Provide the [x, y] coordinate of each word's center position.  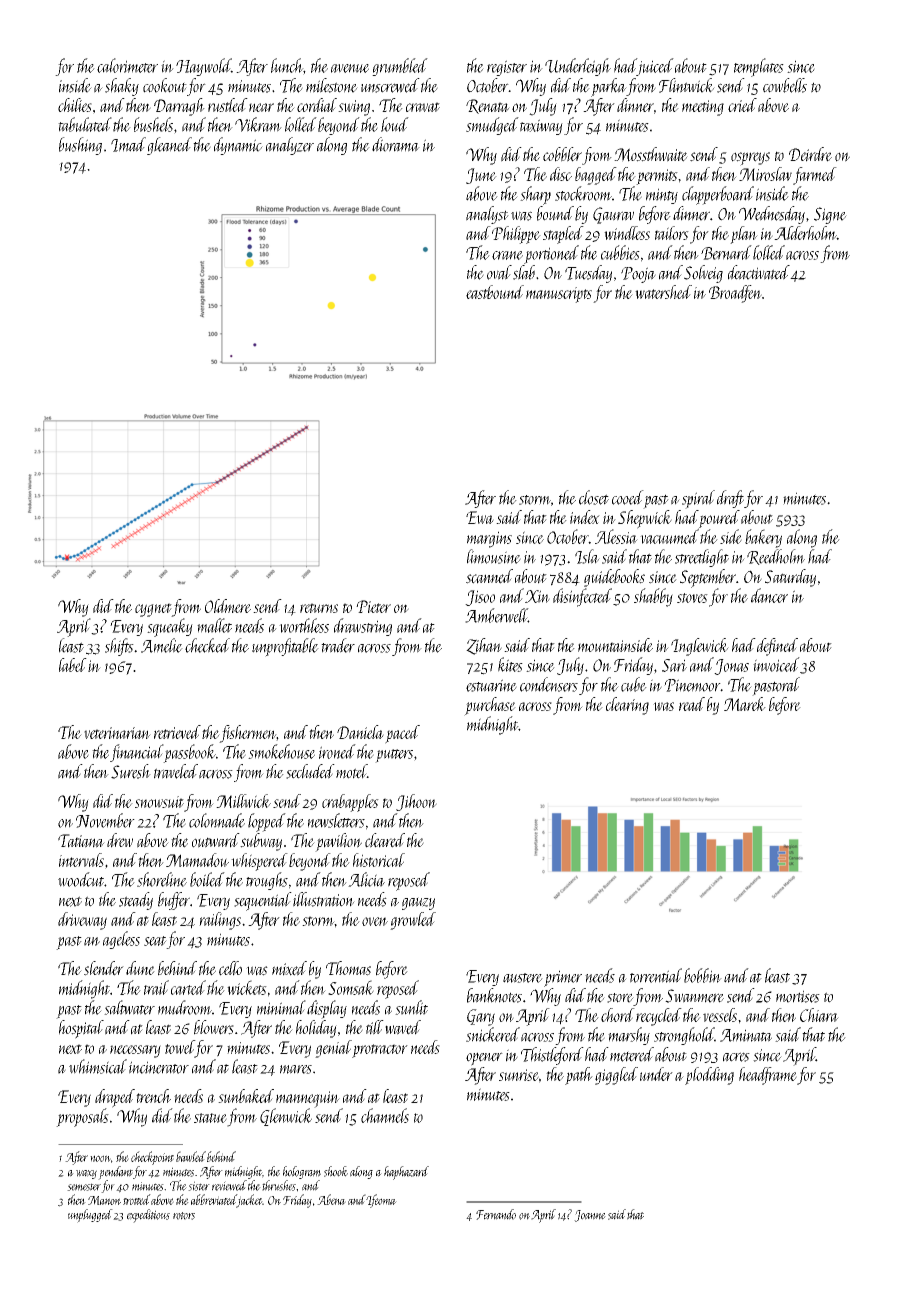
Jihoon [416, 802]
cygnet [153, 610]
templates [759, 67]
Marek [745, 704]
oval [499, 272]
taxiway [541, 127]
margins [489, 539]
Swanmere [694, 996]
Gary [481, 1017]
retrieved [177, 732]
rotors [184, 1216]
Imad [128, 144]
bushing [80, 146]
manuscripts [559, 295]
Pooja [638, 275]
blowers [214, 1027]
